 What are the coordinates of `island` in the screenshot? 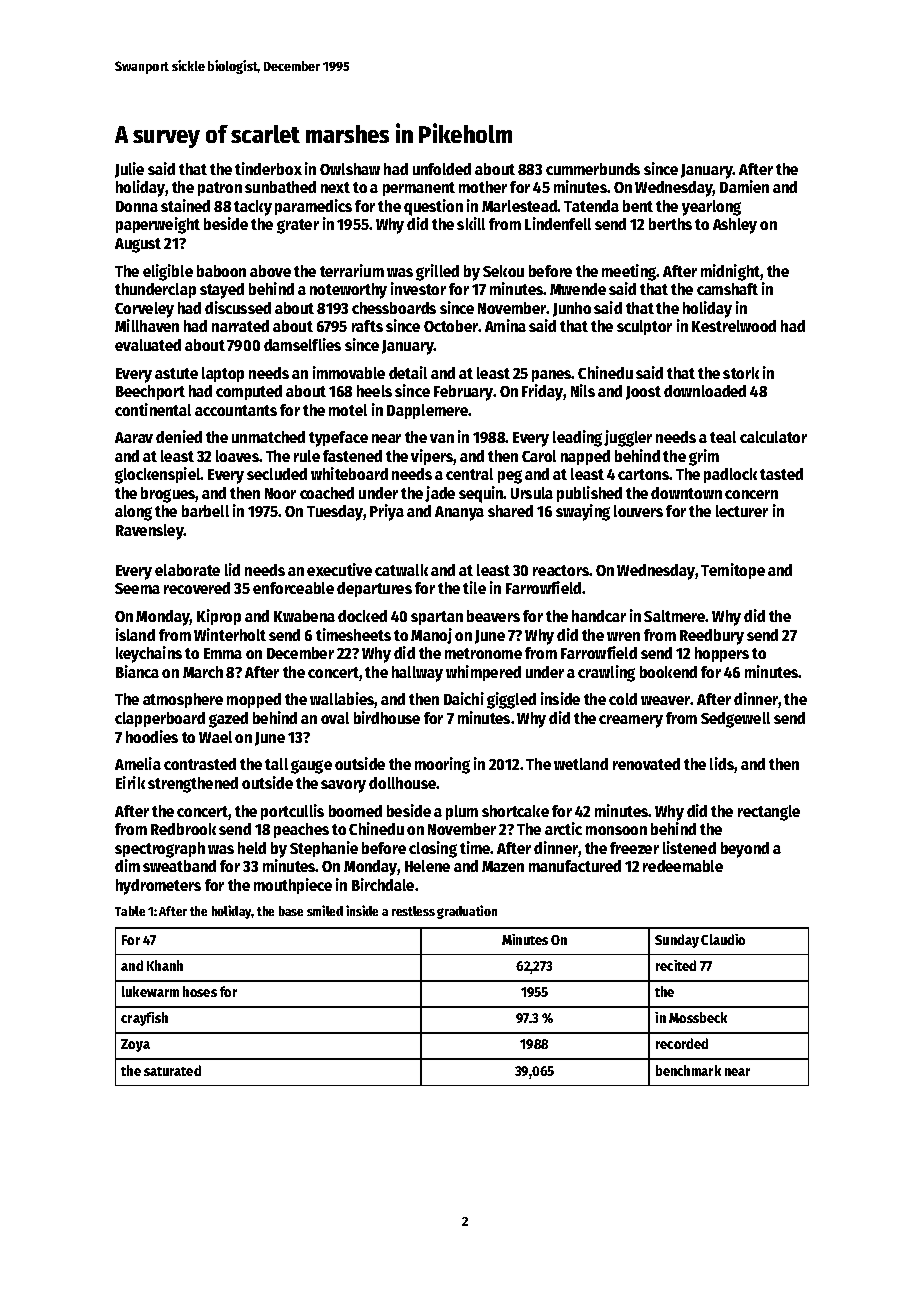 It's located at (135, 634).
